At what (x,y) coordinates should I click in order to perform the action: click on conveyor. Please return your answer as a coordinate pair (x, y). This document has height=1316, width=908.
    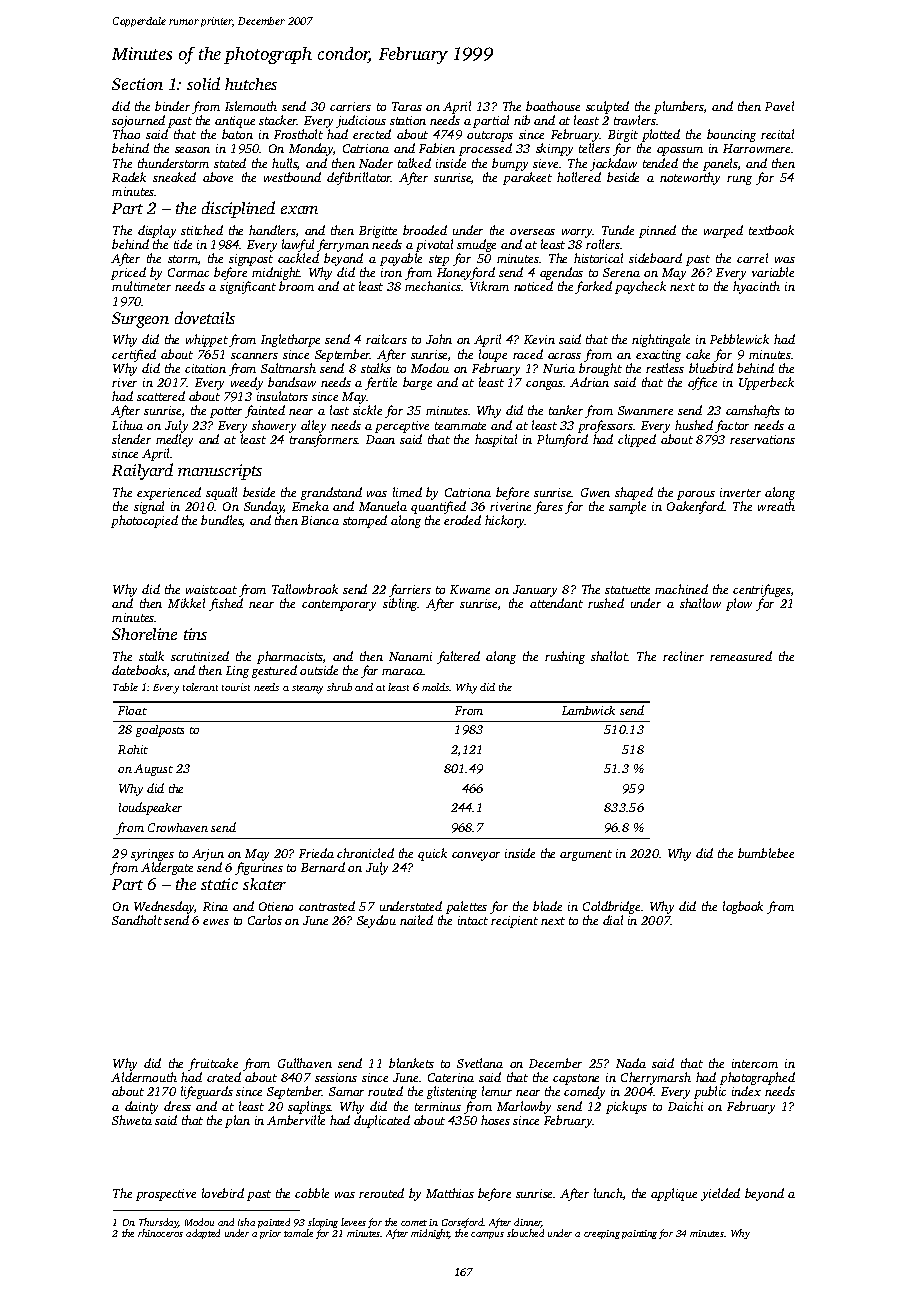
    Looking at the image, I should click on (476, 856).
